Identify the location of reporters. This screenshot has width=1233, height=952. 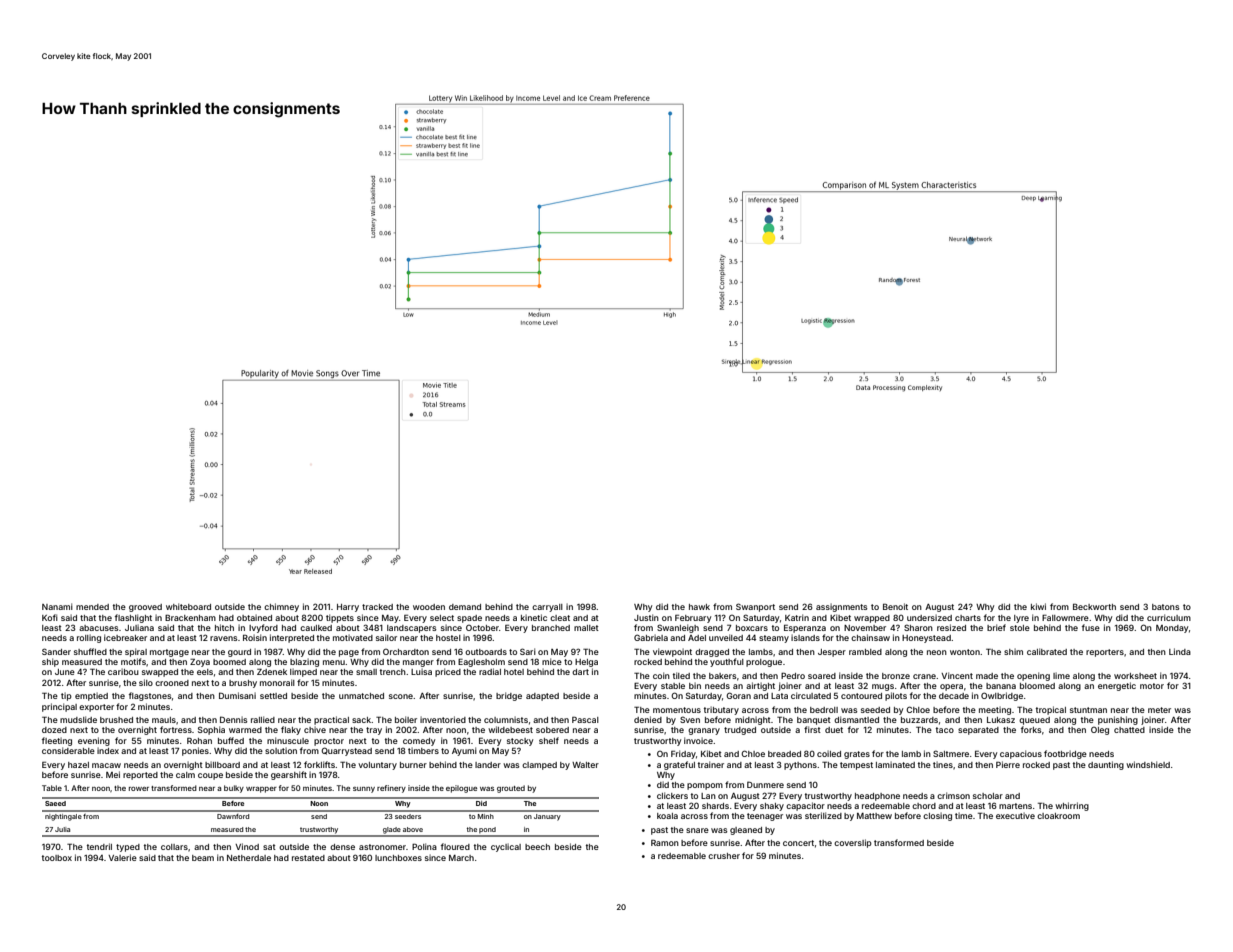
(1105, 653).
